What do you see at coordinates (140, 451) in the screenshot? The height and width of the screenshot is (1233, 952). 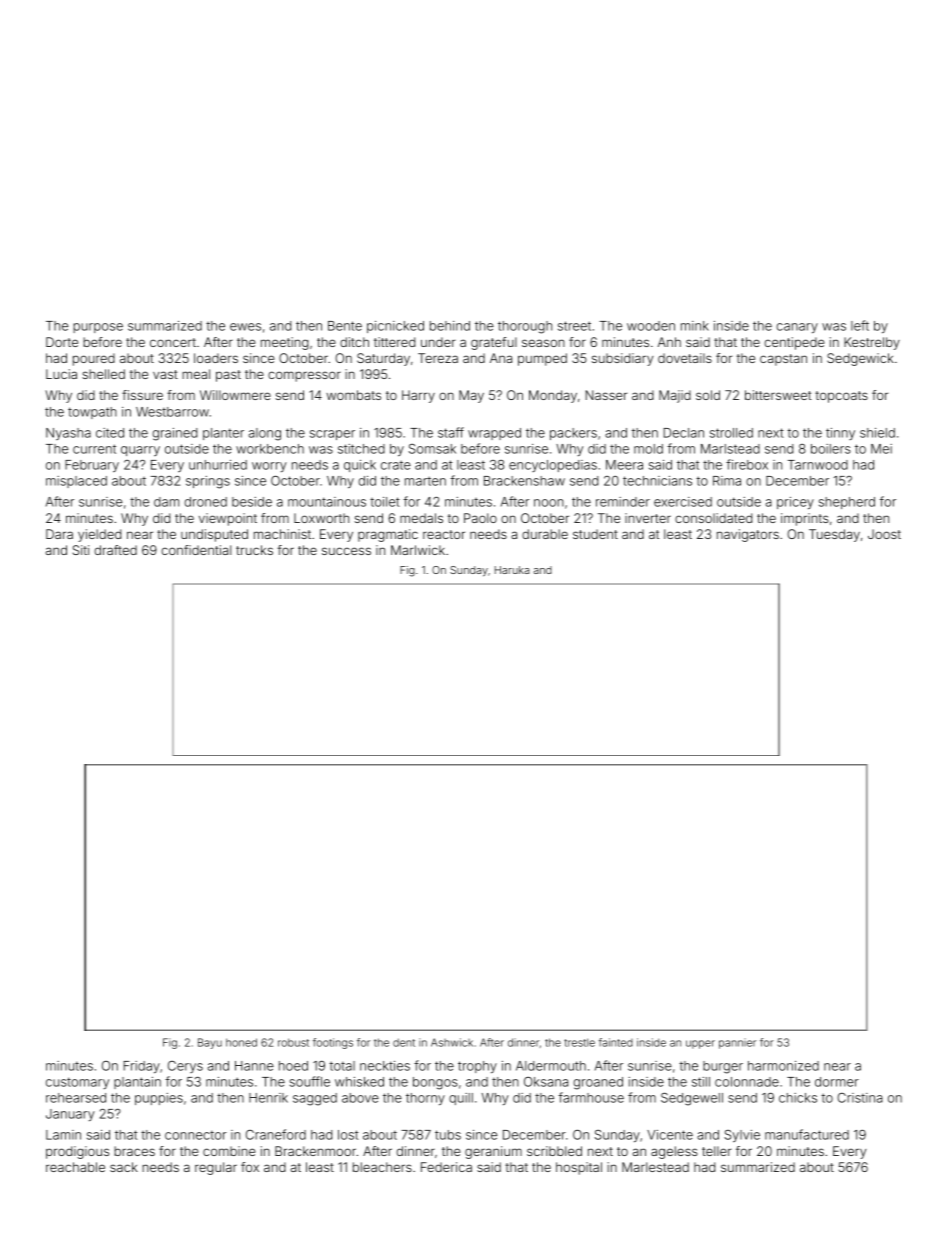 I see `quarry` at bounding box center [140, 451].
